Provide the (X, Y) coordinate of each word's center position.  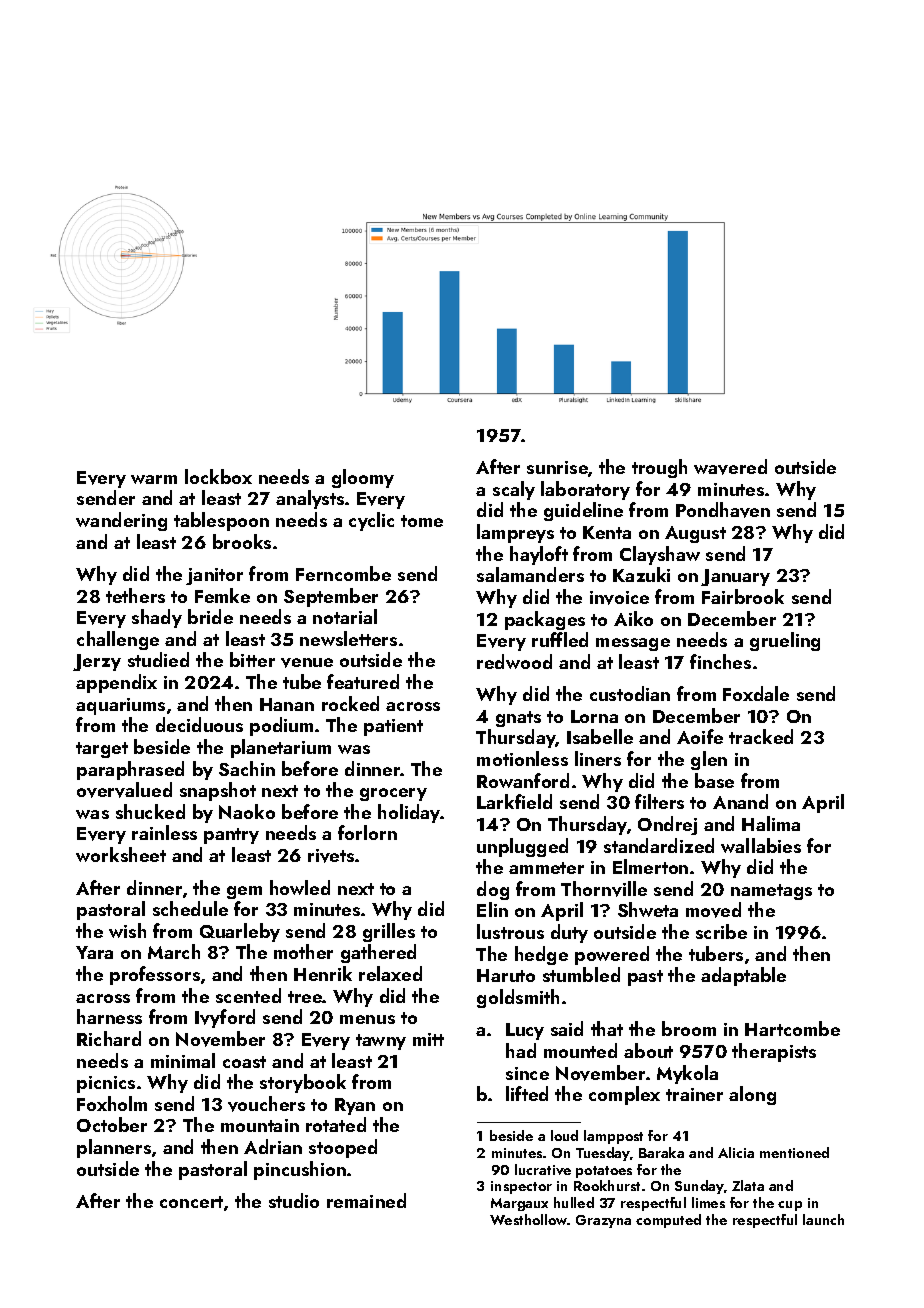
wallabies (761, 845)
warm (154, 479)
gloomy (363, 478)
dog (493, 890)
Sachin (247, 768)
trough (659, 468)
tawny (381, 1042)
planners (114, 1148)
